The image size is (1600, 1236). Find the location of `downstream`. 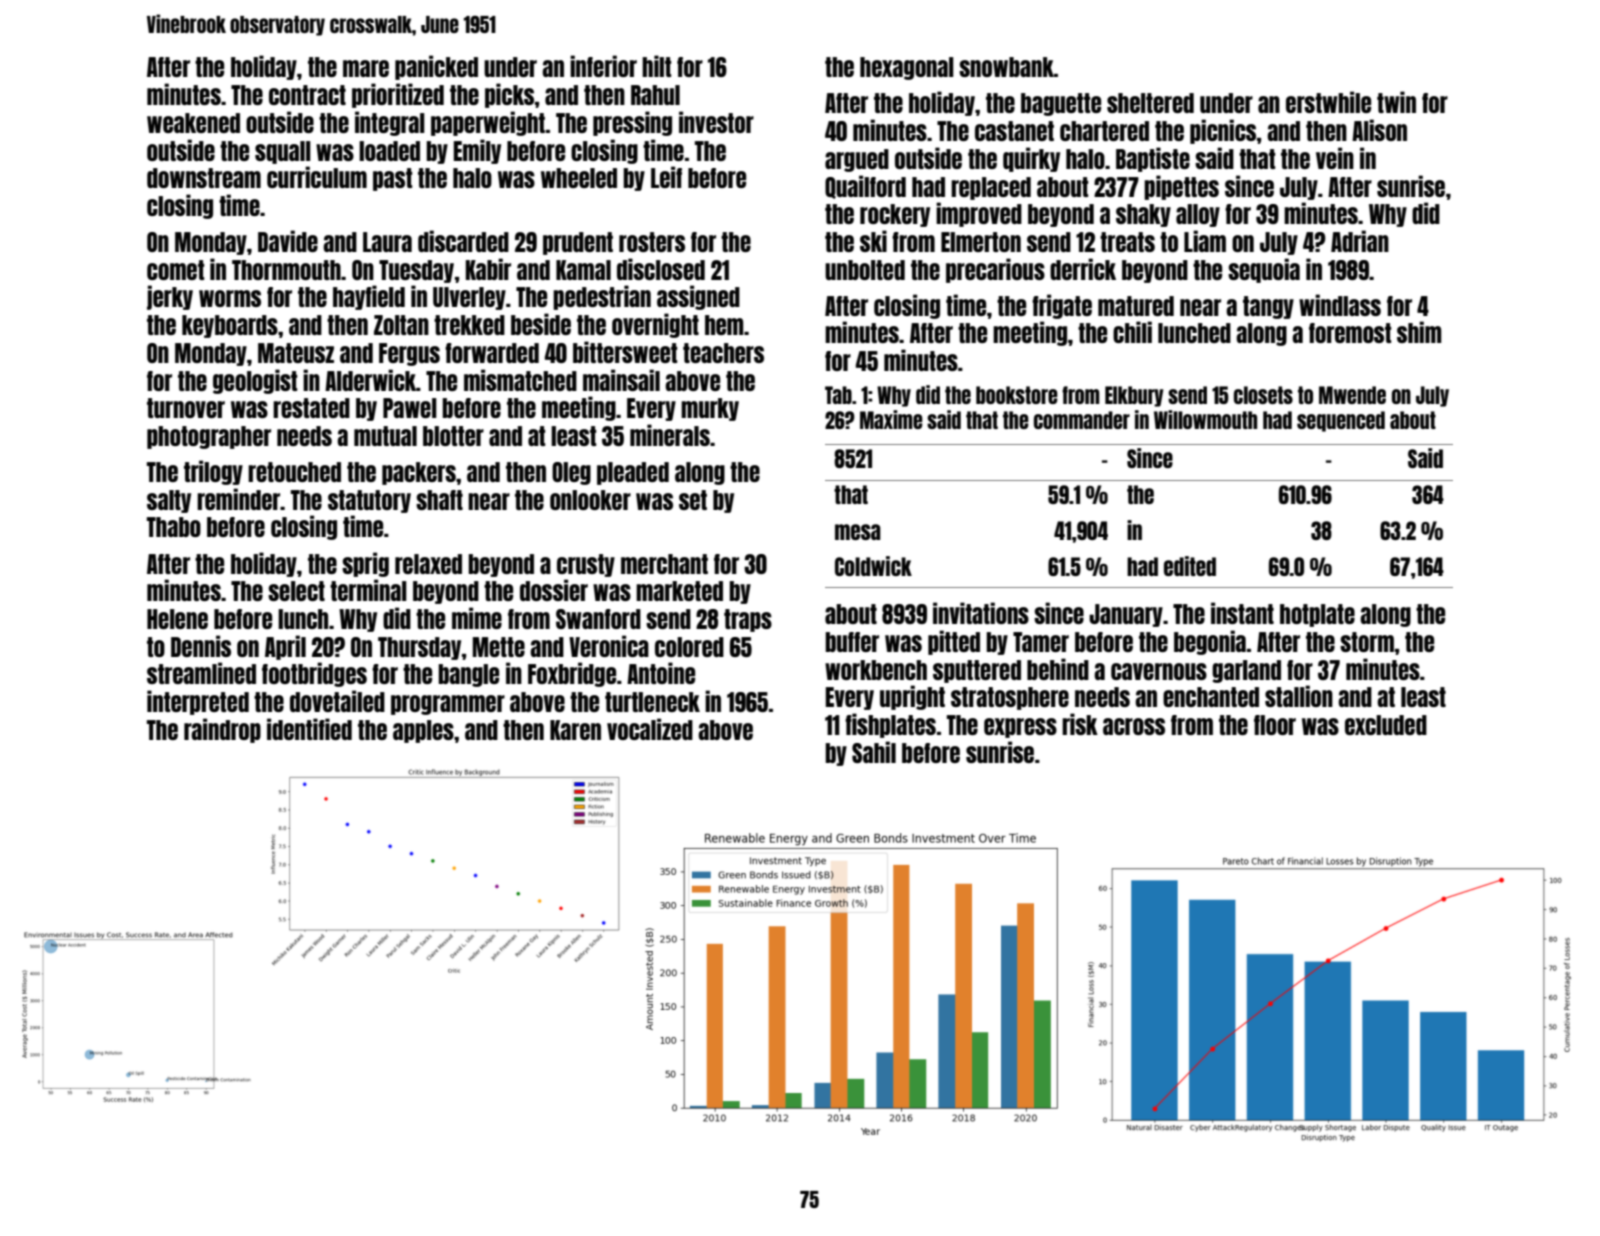

downstream is located at coordinates (204, 178).
